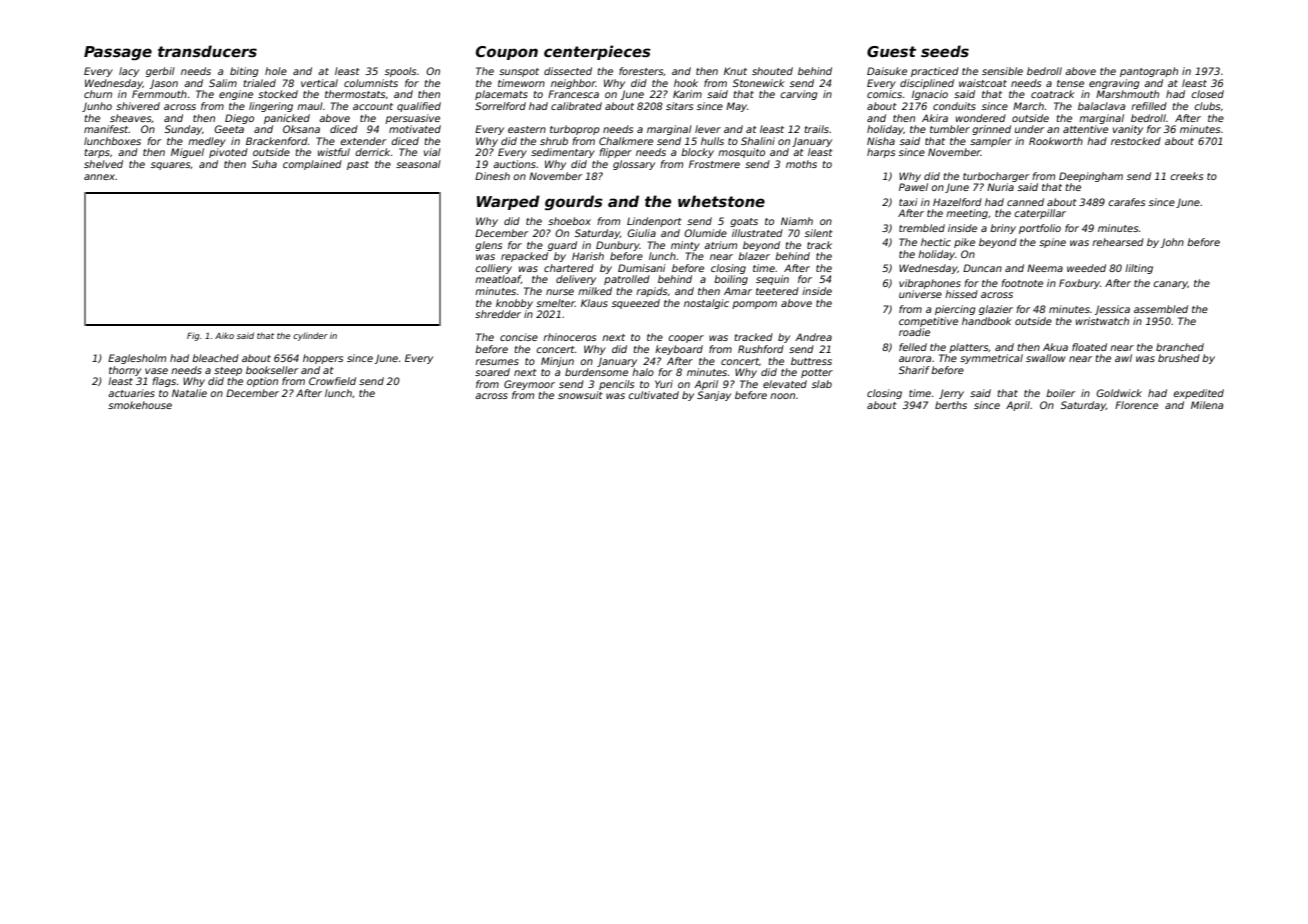 The width and height of the screenshot is (1308, 924). Describe the element at coordinates (332, 381) in the screenshot. I see `Crowfield` at that location.
